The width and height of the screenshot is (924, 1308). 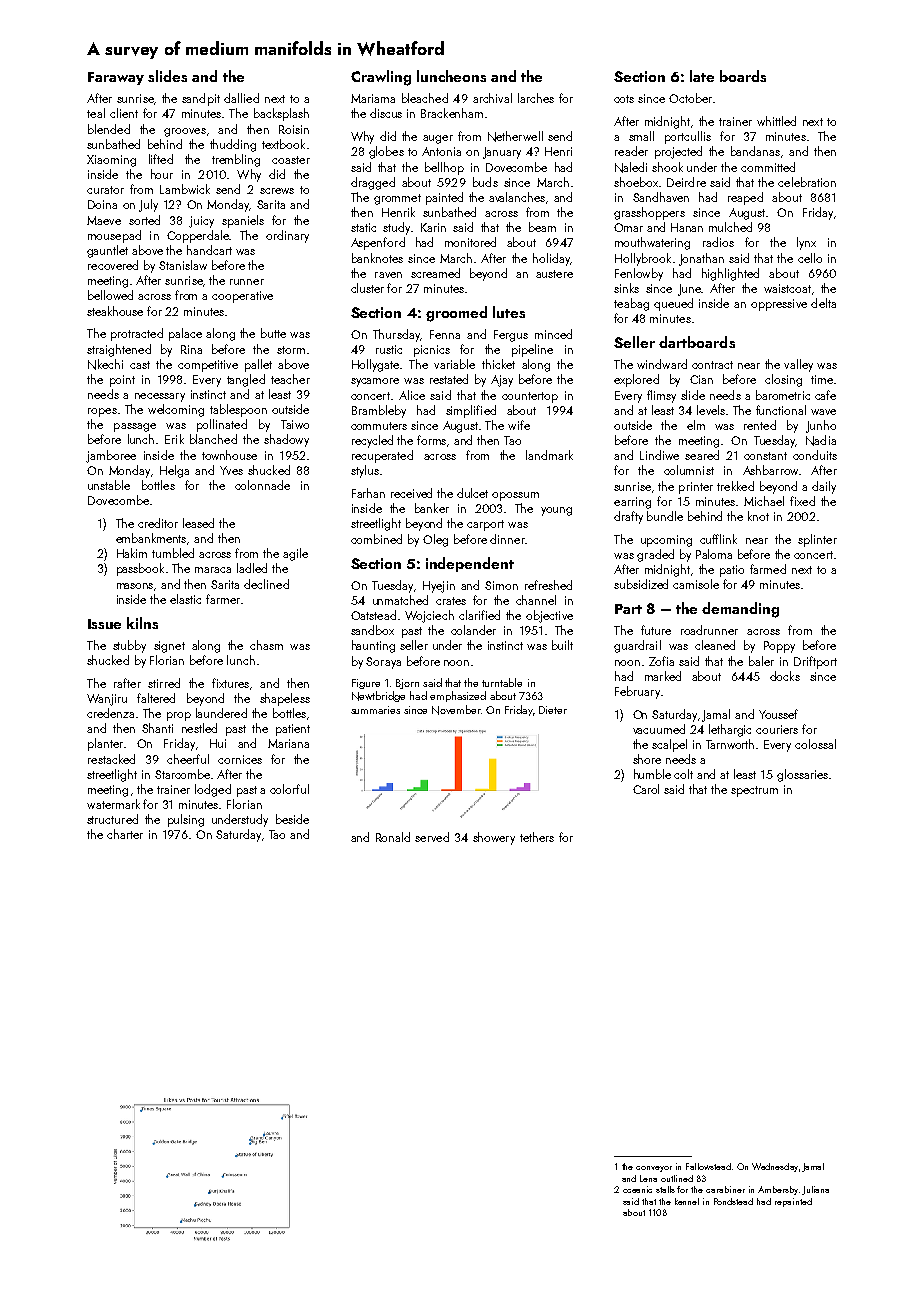 I want to click on camisole, so click(x=696, y=584).
